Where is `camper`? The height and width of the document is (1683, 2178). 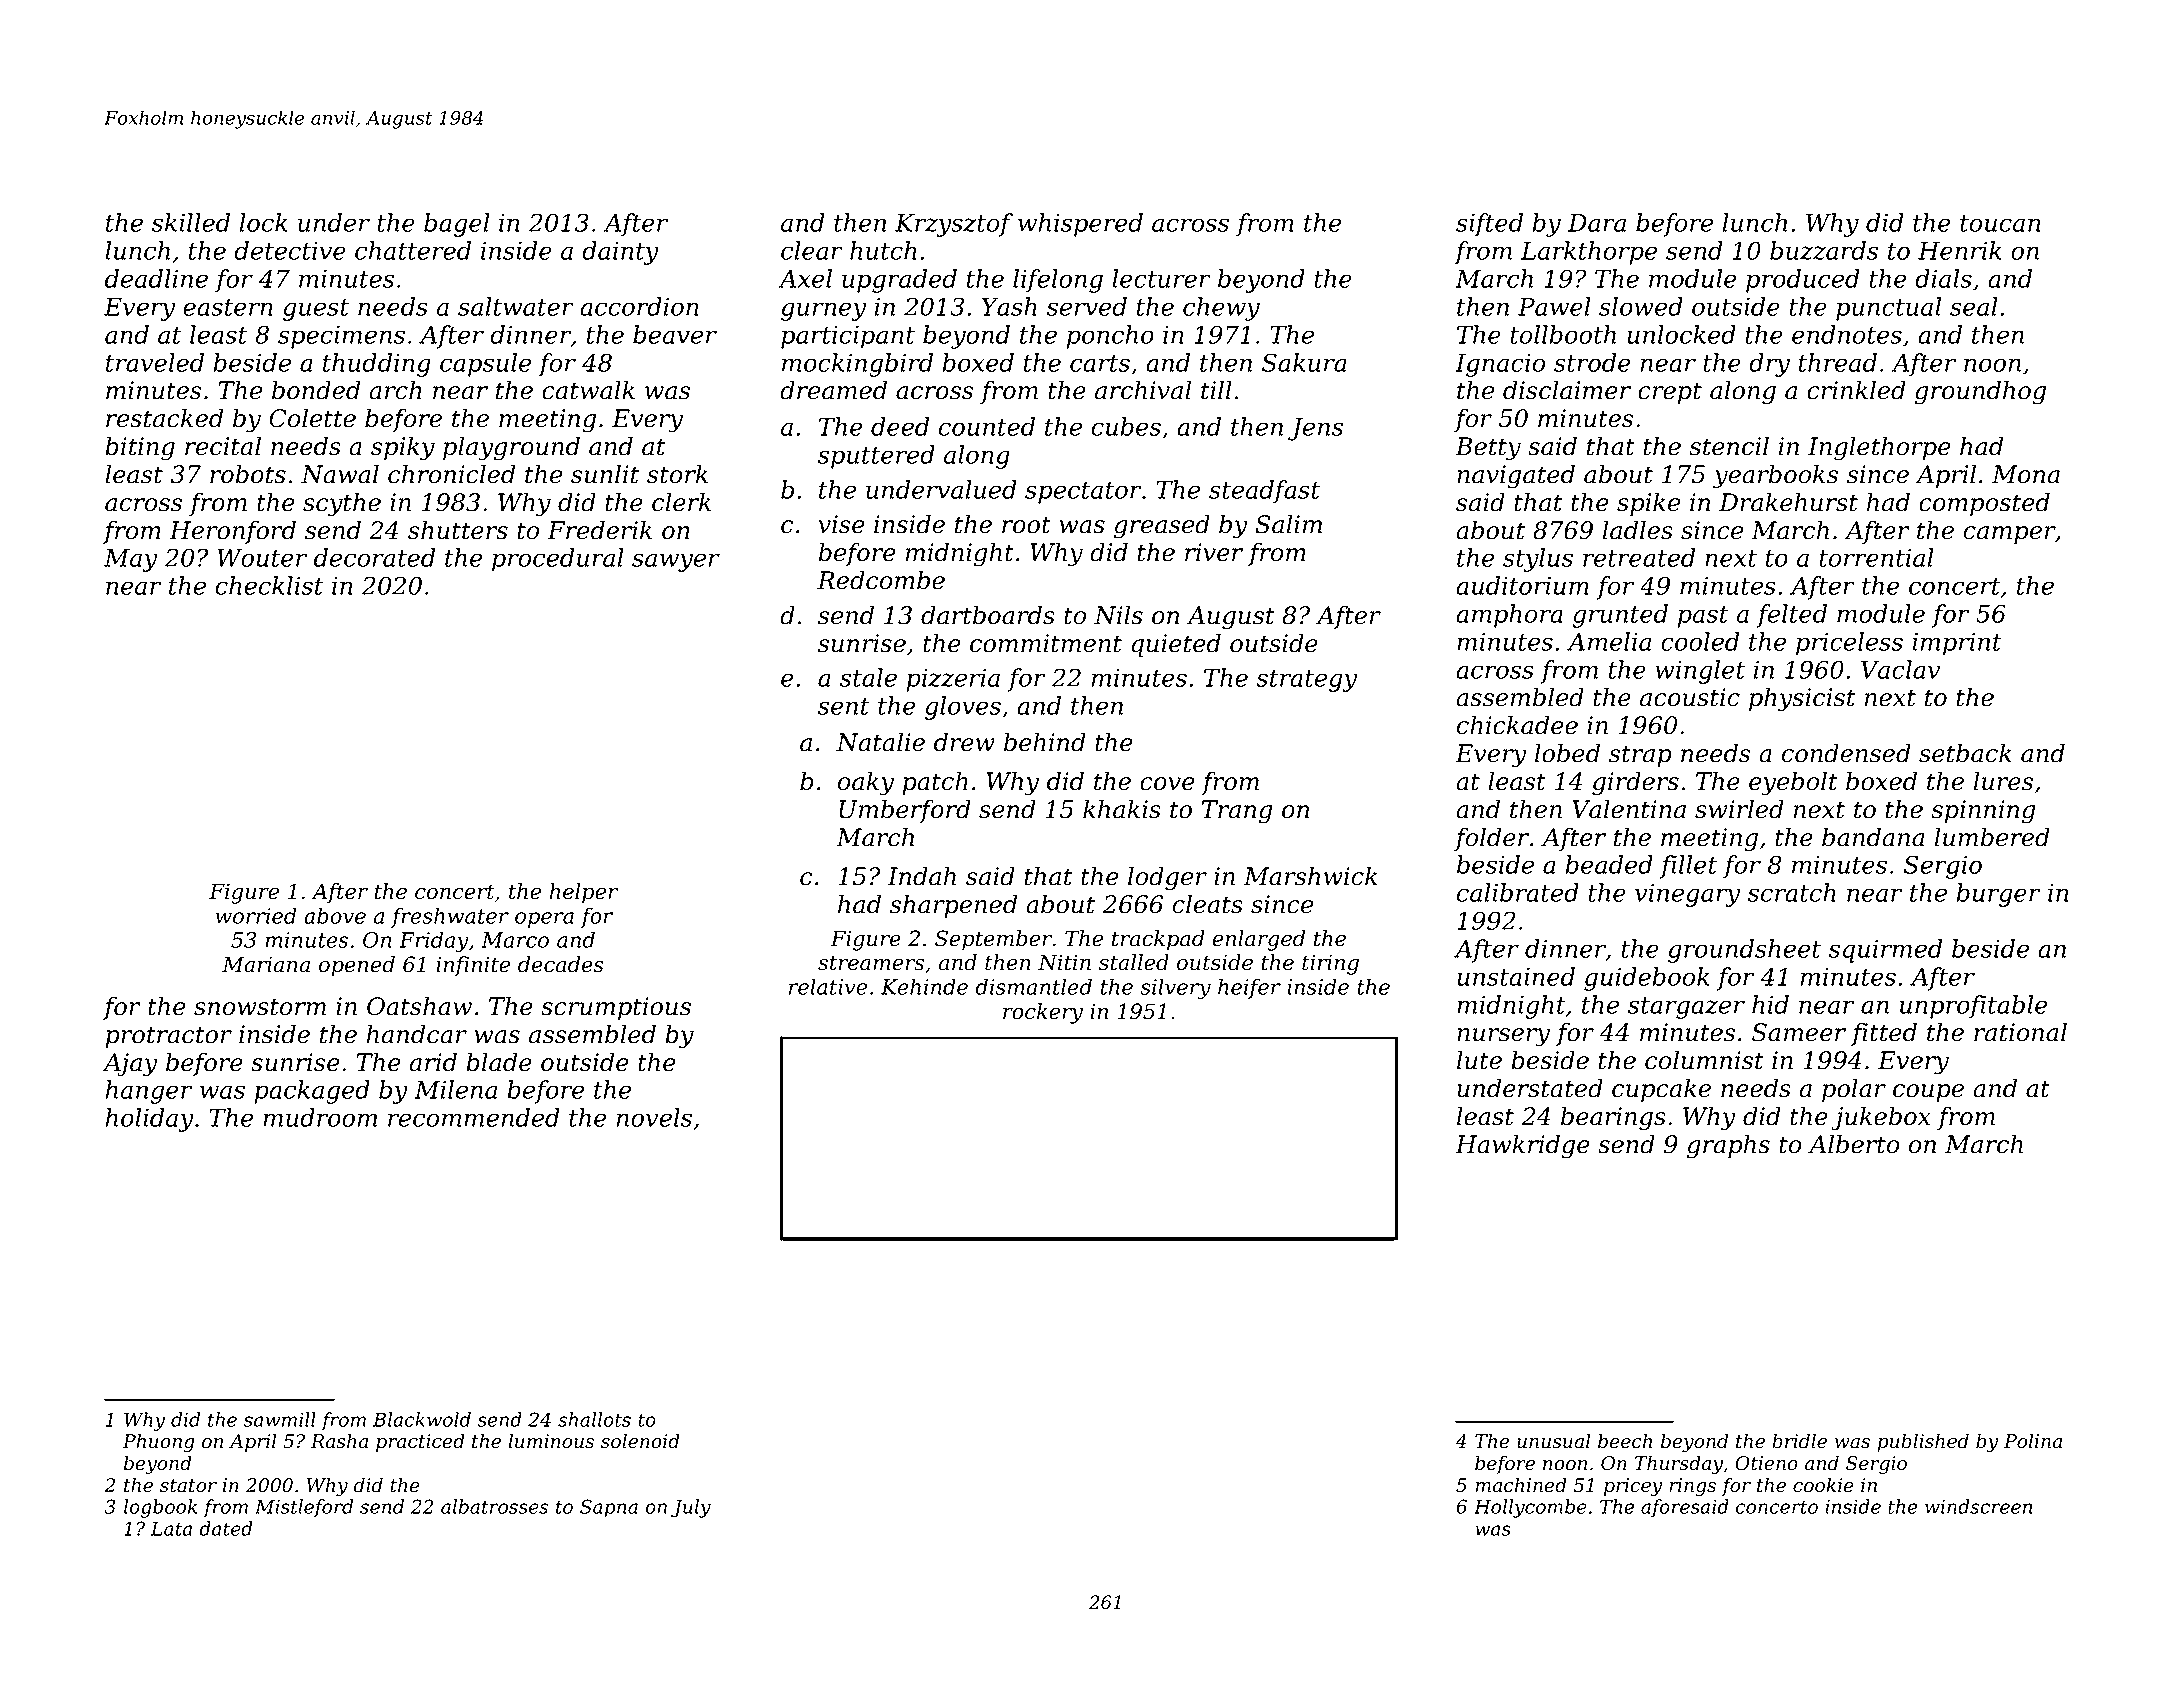
camper is located at coordinates (2009, 535).
